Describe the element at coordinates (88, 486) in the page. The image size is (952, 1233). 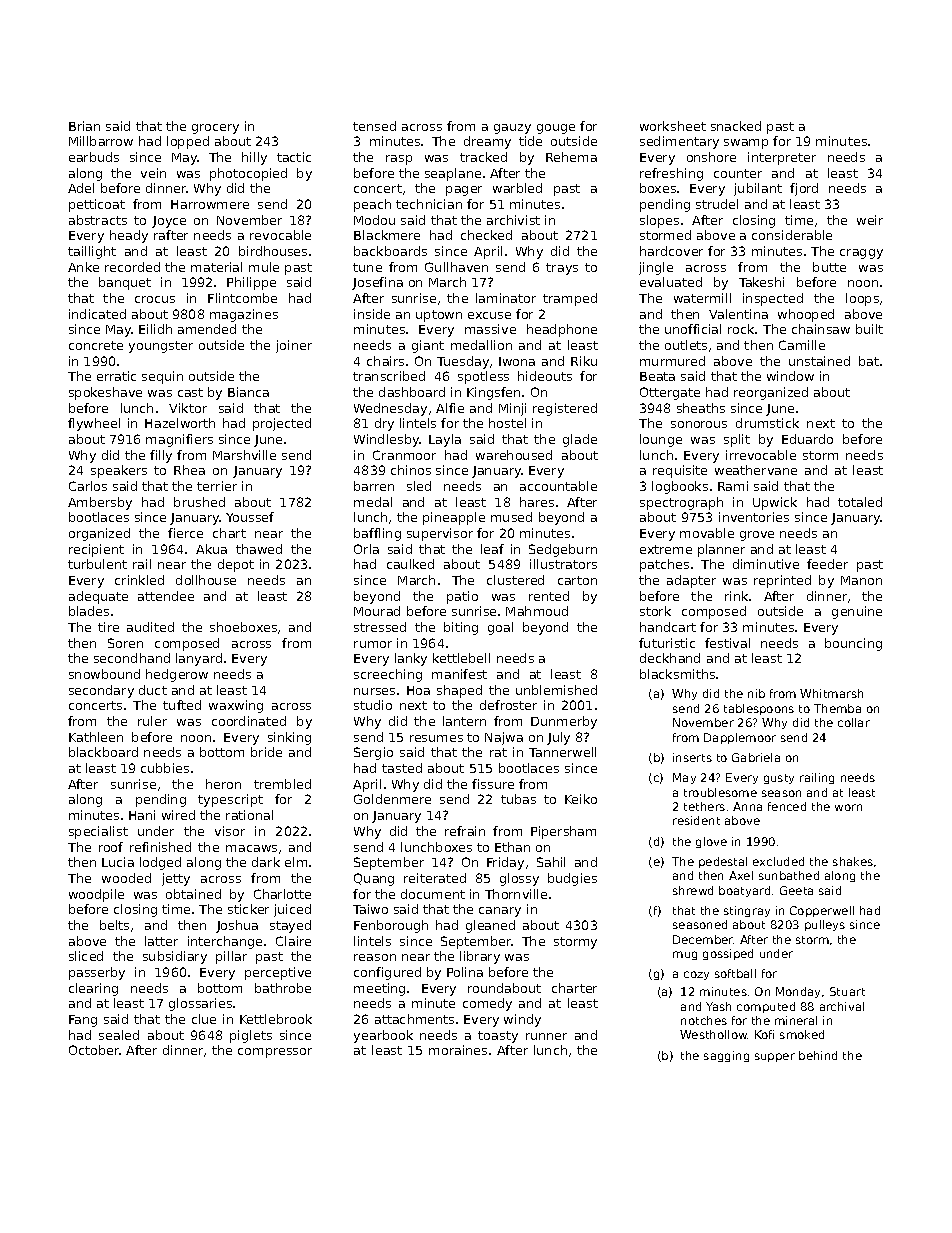
I see `Carlos` at that location.
